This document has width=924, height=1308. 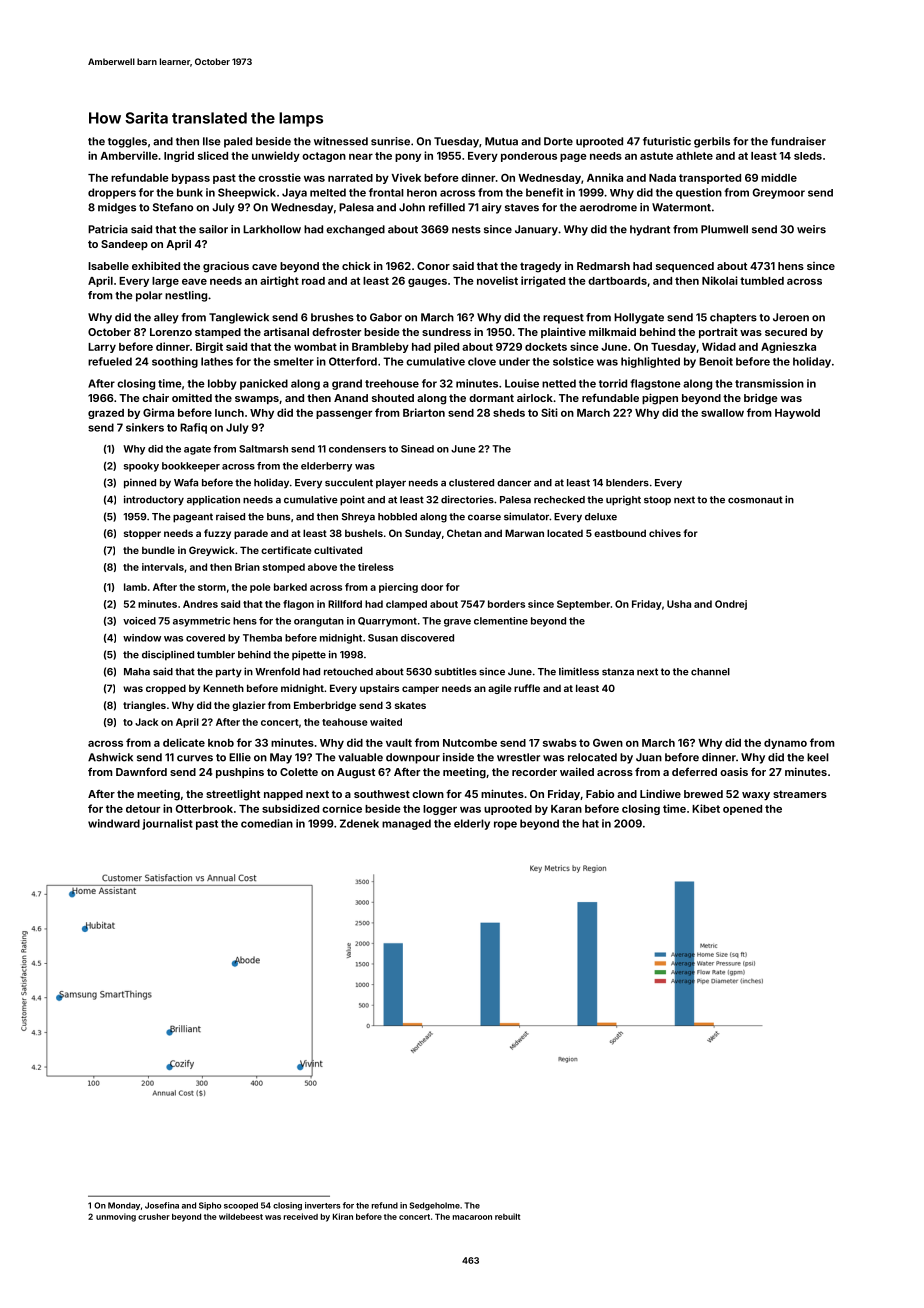 I want to click on benefit, so click(x=544, y=192).
